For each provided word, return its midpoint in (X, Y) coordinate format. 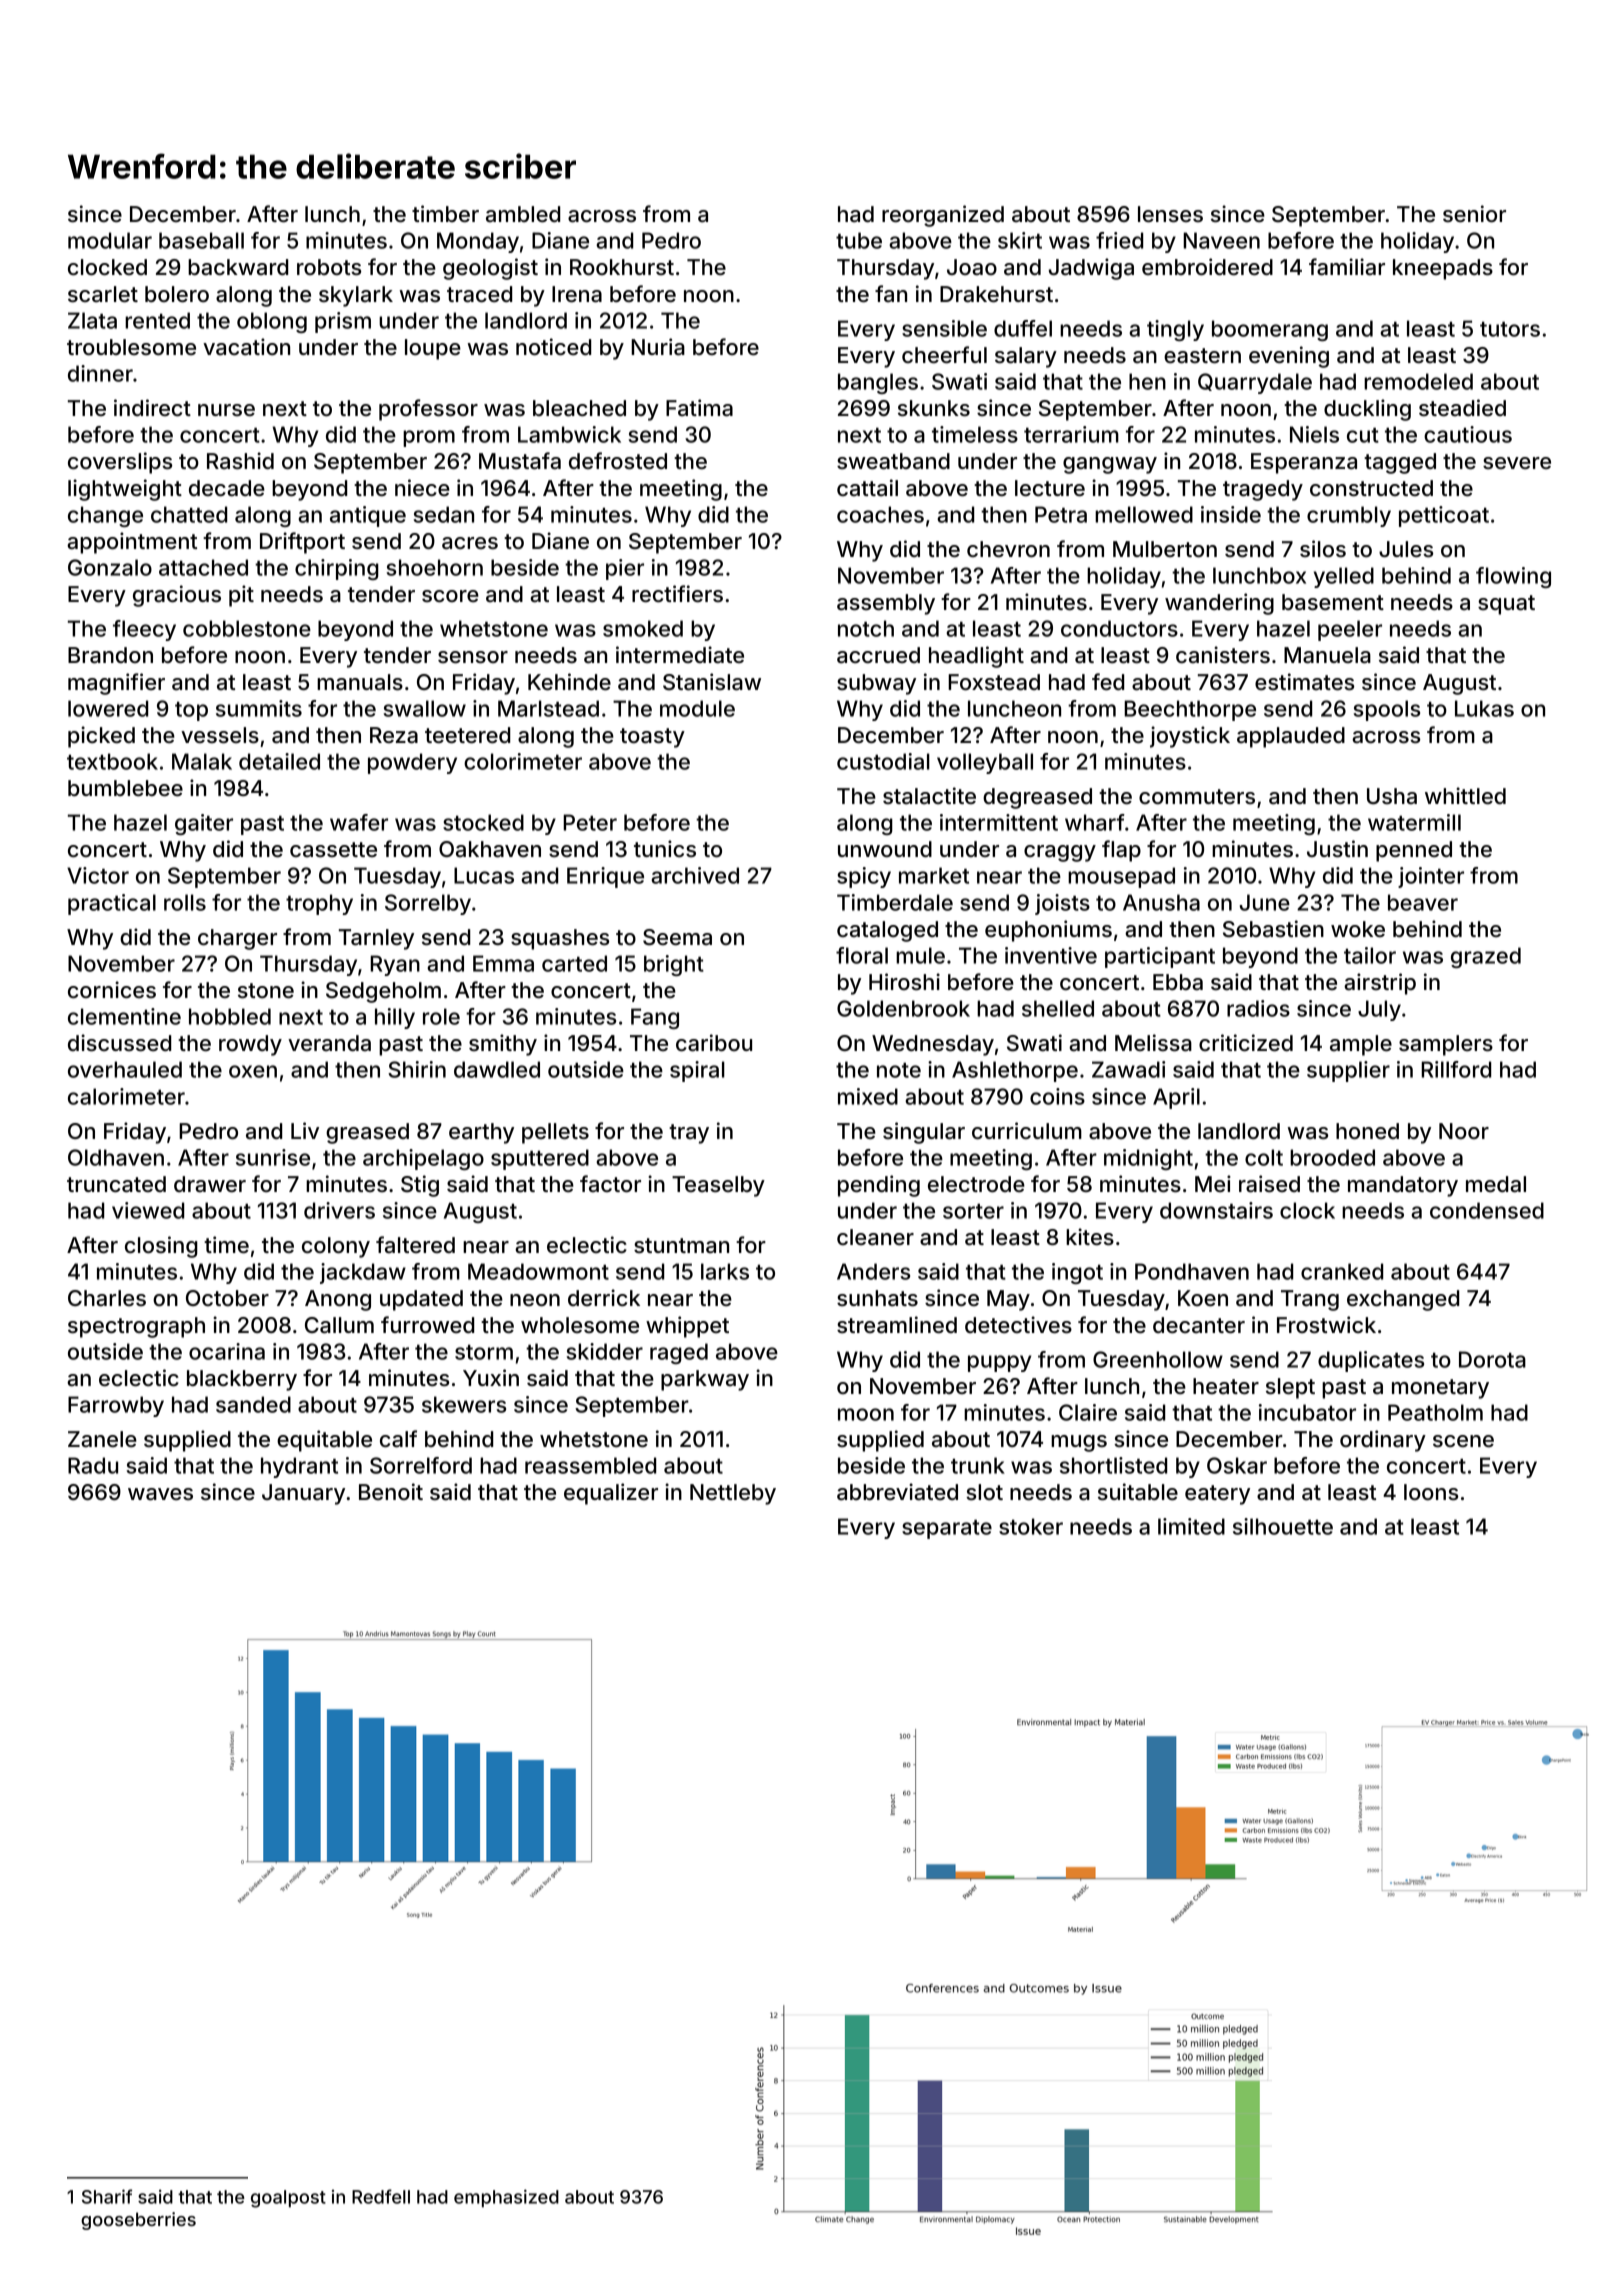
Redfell (381, 2196)
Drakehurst (996, 294)
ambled (523, 214)
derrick (604, 1297)
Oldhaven (116, 1157)
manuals (360, 682)
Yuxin (491, 1377)
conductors (1119, 628)
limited (1191, 1526)
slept (1290, 1388)
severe (1517, 463)
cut (1363, 435)
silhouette (1283, 1526)
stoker (1031, 1526)
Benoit (391, 1491)
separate (947, 1529)
